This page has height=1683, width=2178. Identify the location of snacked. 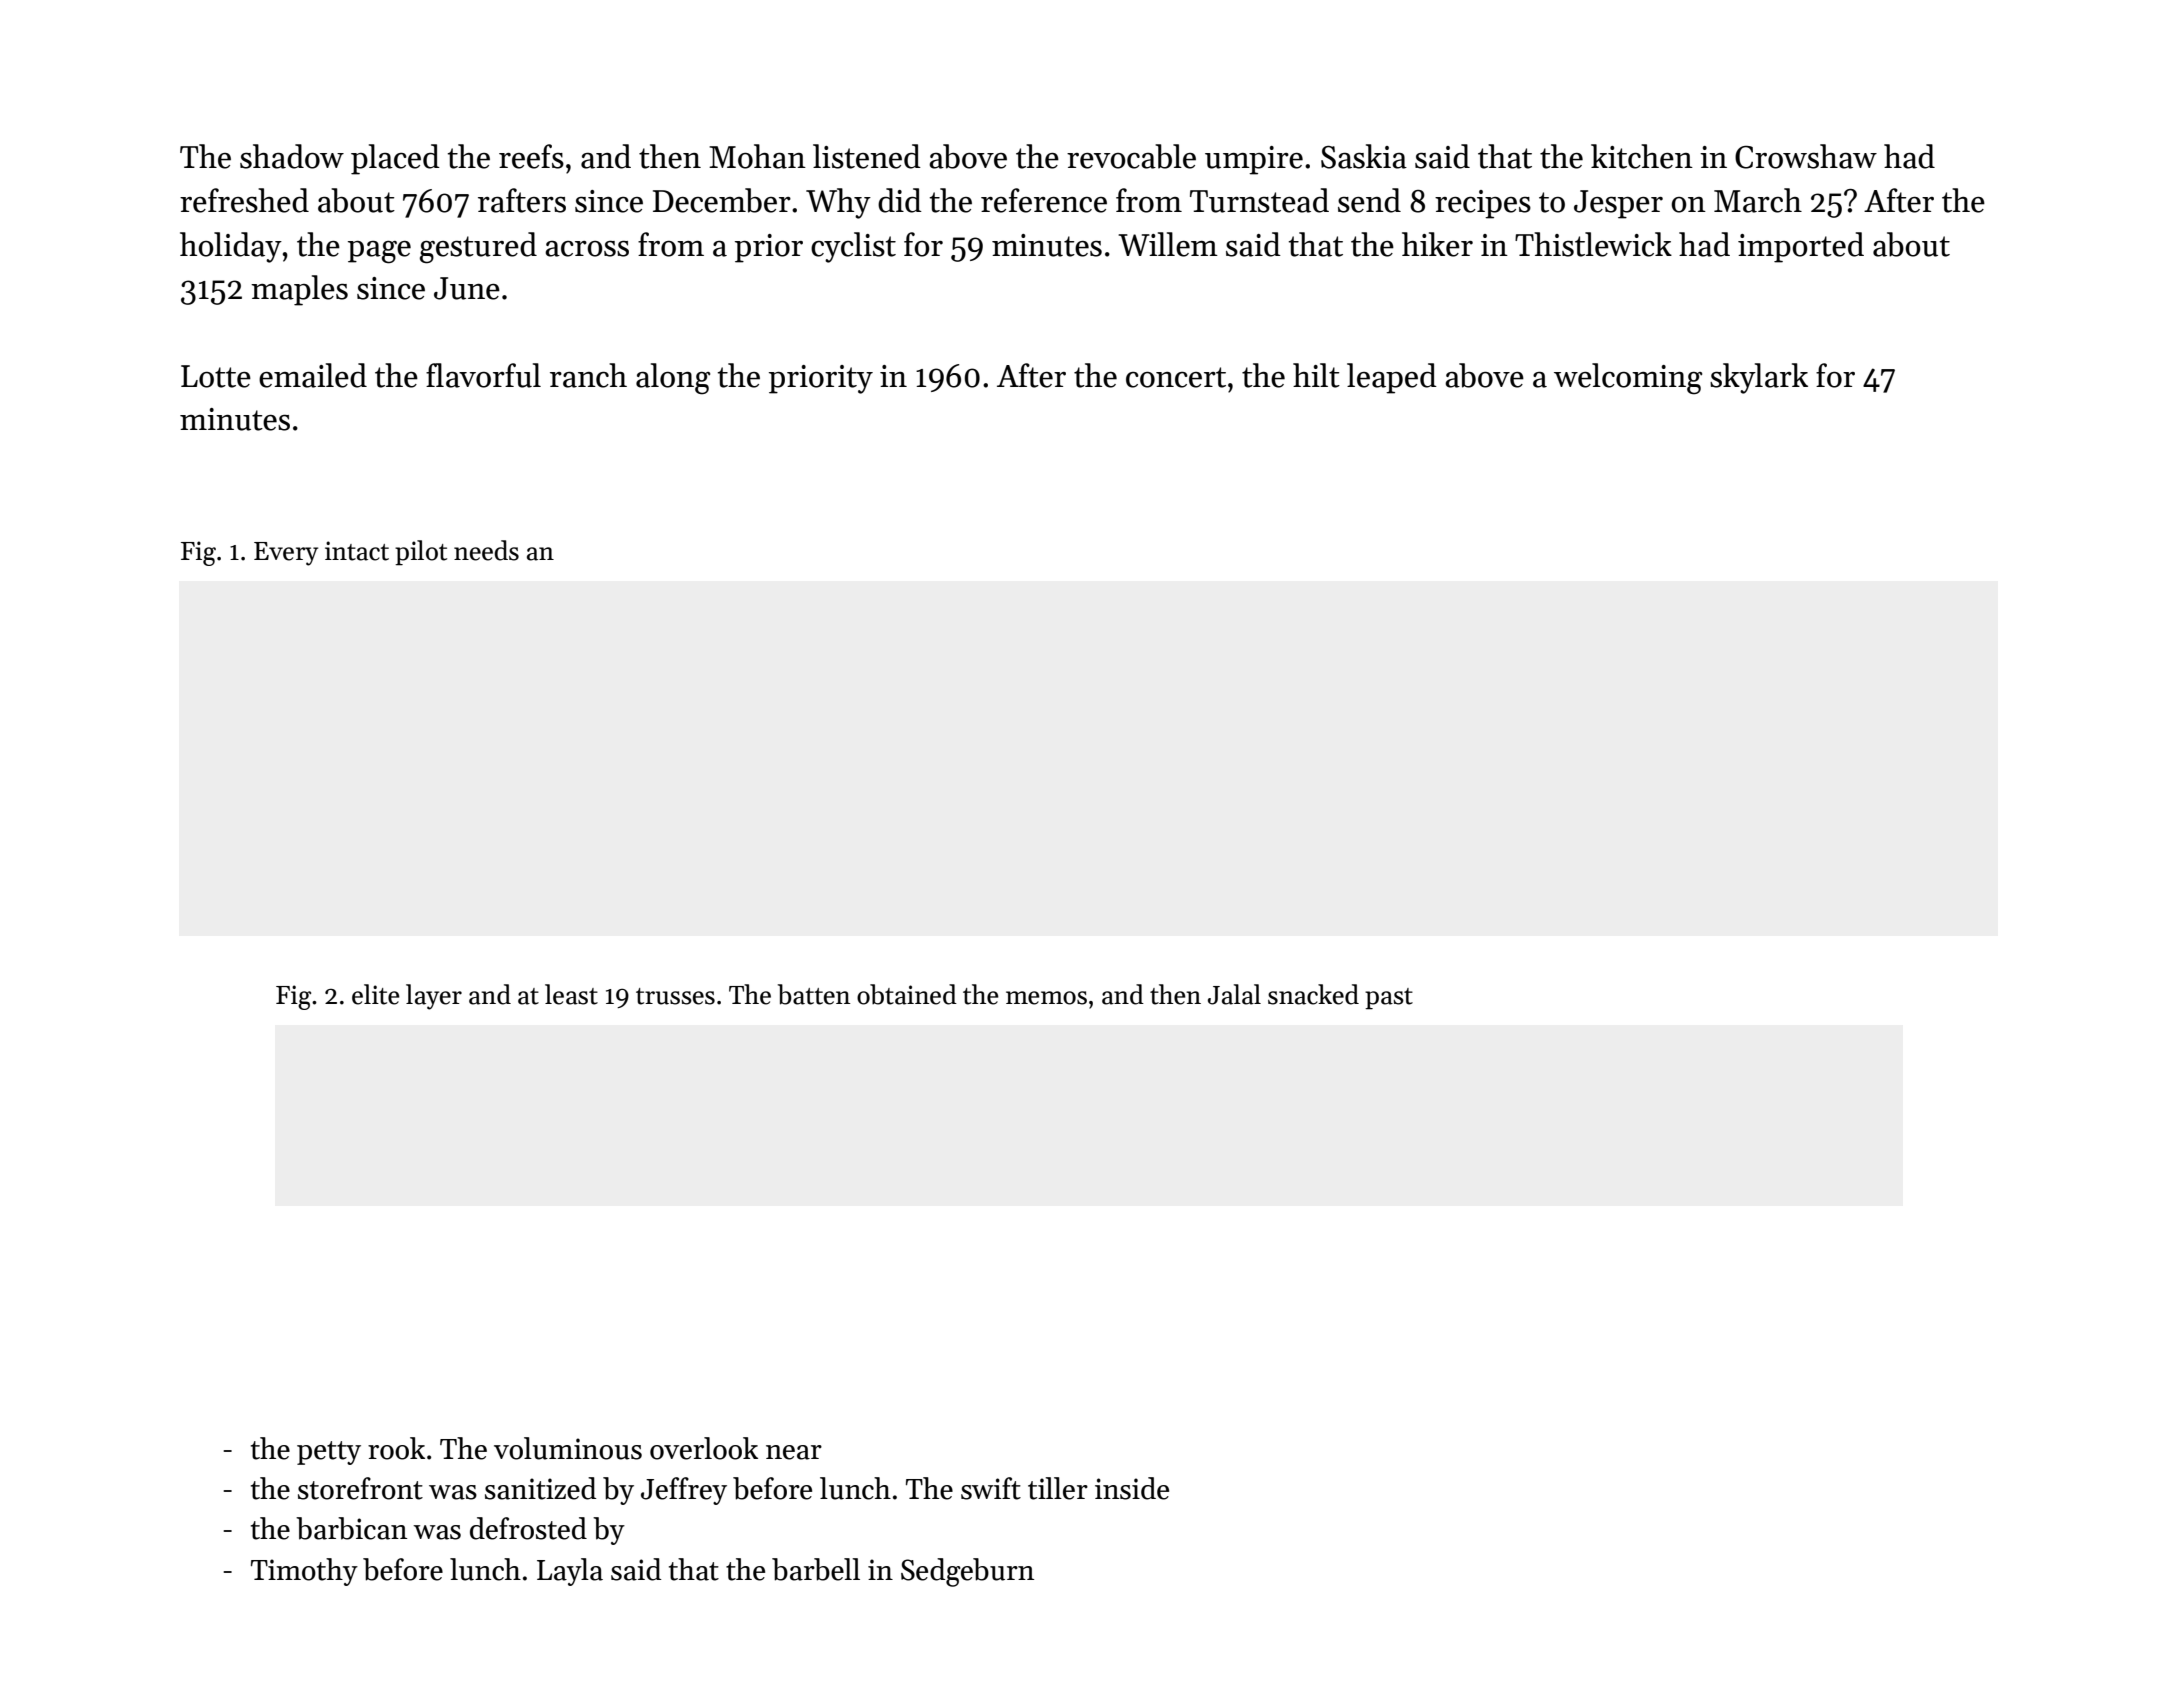
(1313, 994).
